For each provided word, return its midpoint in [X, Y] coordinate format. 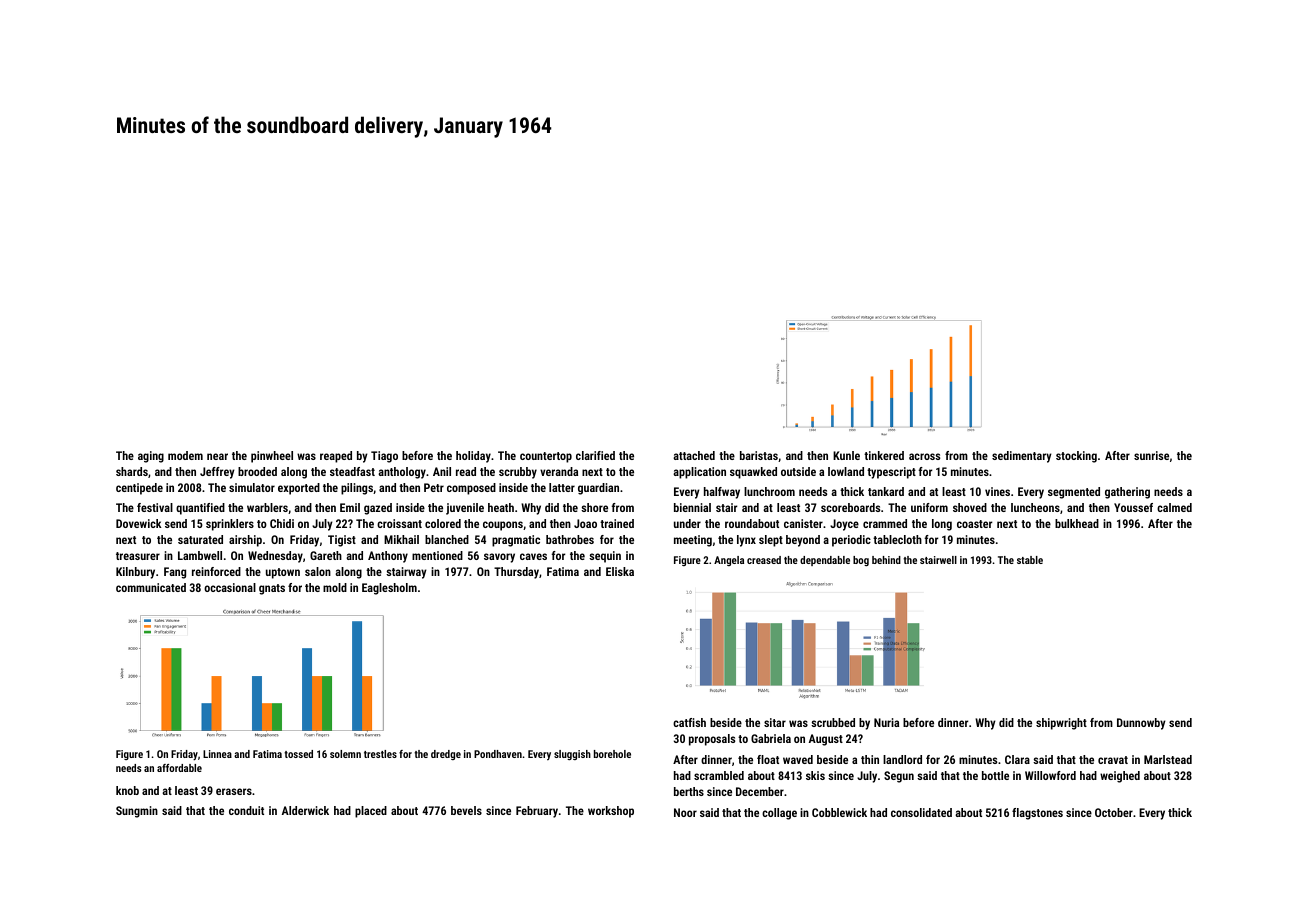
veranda [559, 471]
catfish [689, 722]
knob [127, 790]
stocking [1076, 457]
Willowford [1050, 775]
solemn [345, 754]
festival [155, 507]
